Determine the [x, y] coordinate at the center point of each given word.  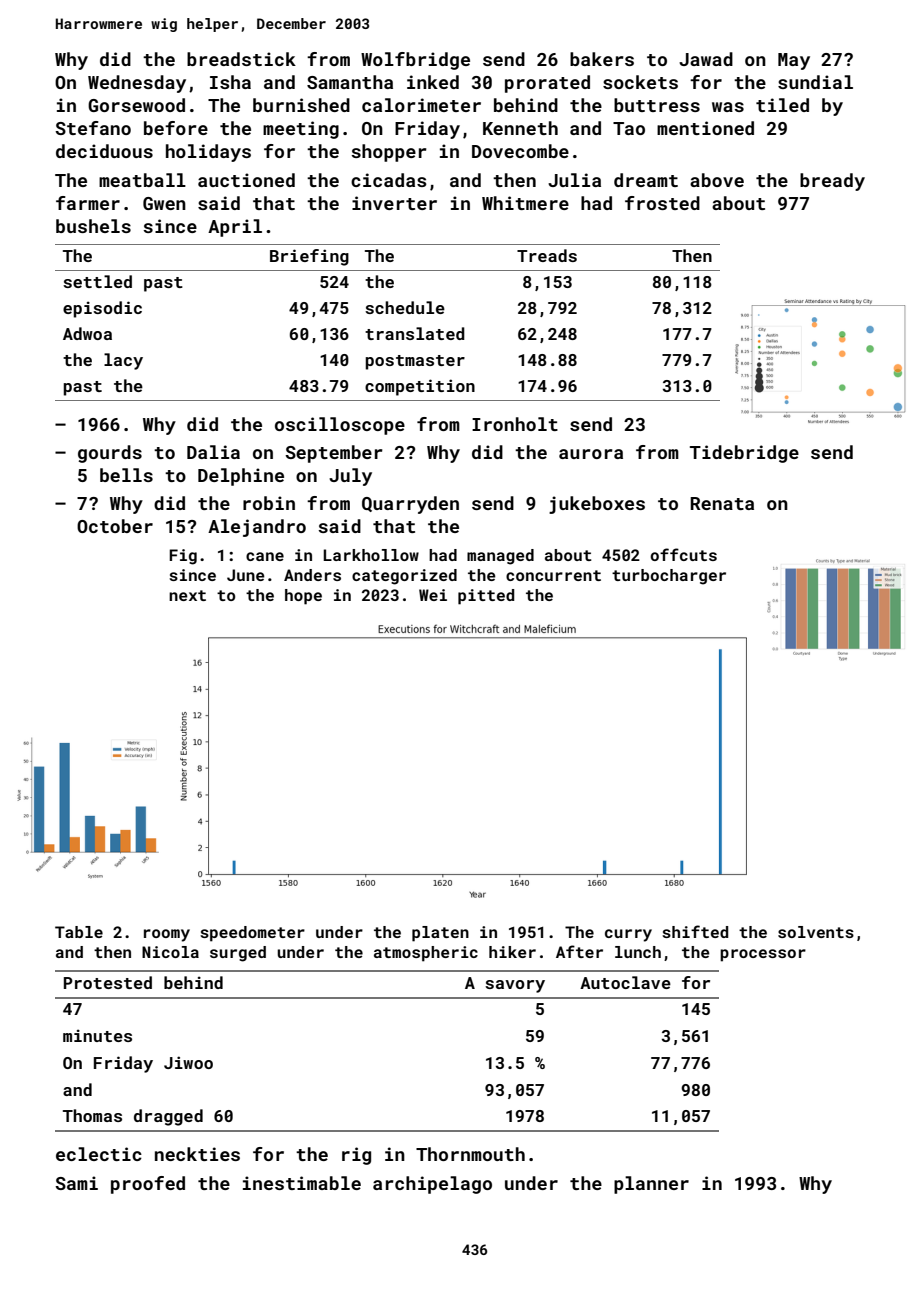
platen [440, 934]
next [187, 595]
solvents [816, 932]
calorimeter [421, 105]
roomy [167, 935]
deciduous [104, 151]
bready [832, 182]
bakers [602, 59]
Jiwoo [188, 1062]
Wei [433, 595]
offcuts [683, 554]
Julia [574, 180]
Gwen [164, 203]
